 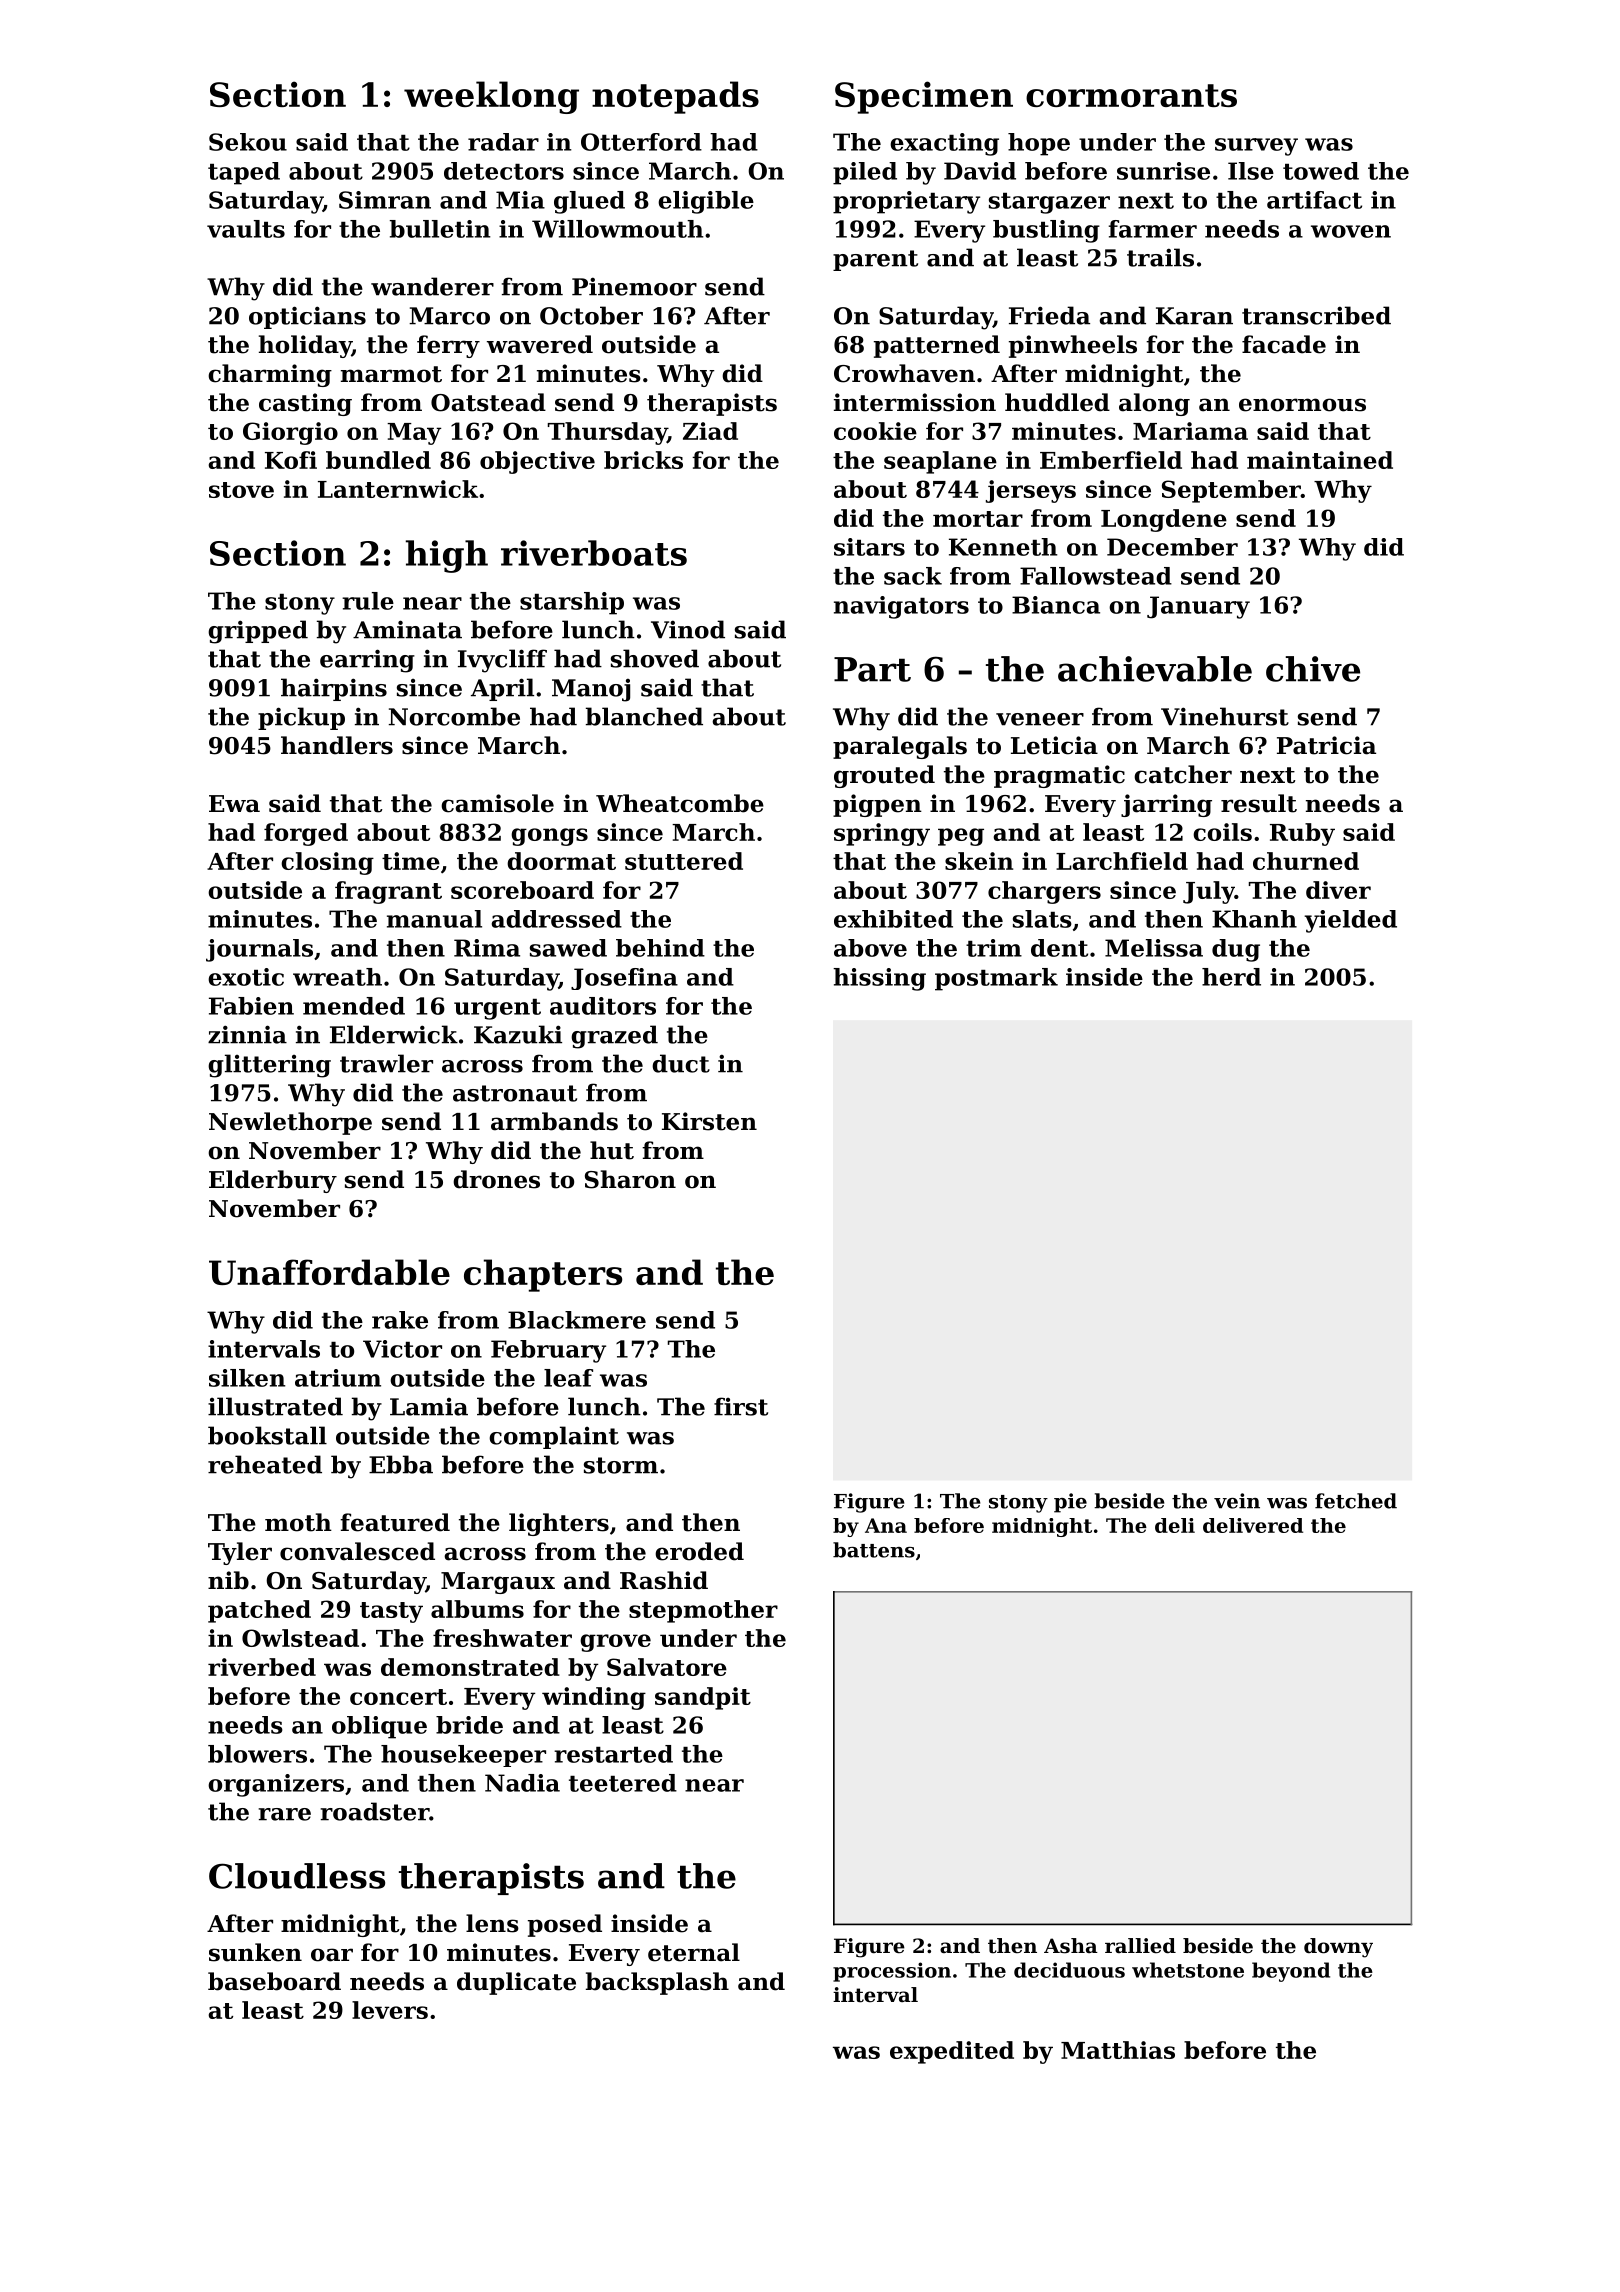 I want to click on Kirsten, so click(x=709, y=1121).
